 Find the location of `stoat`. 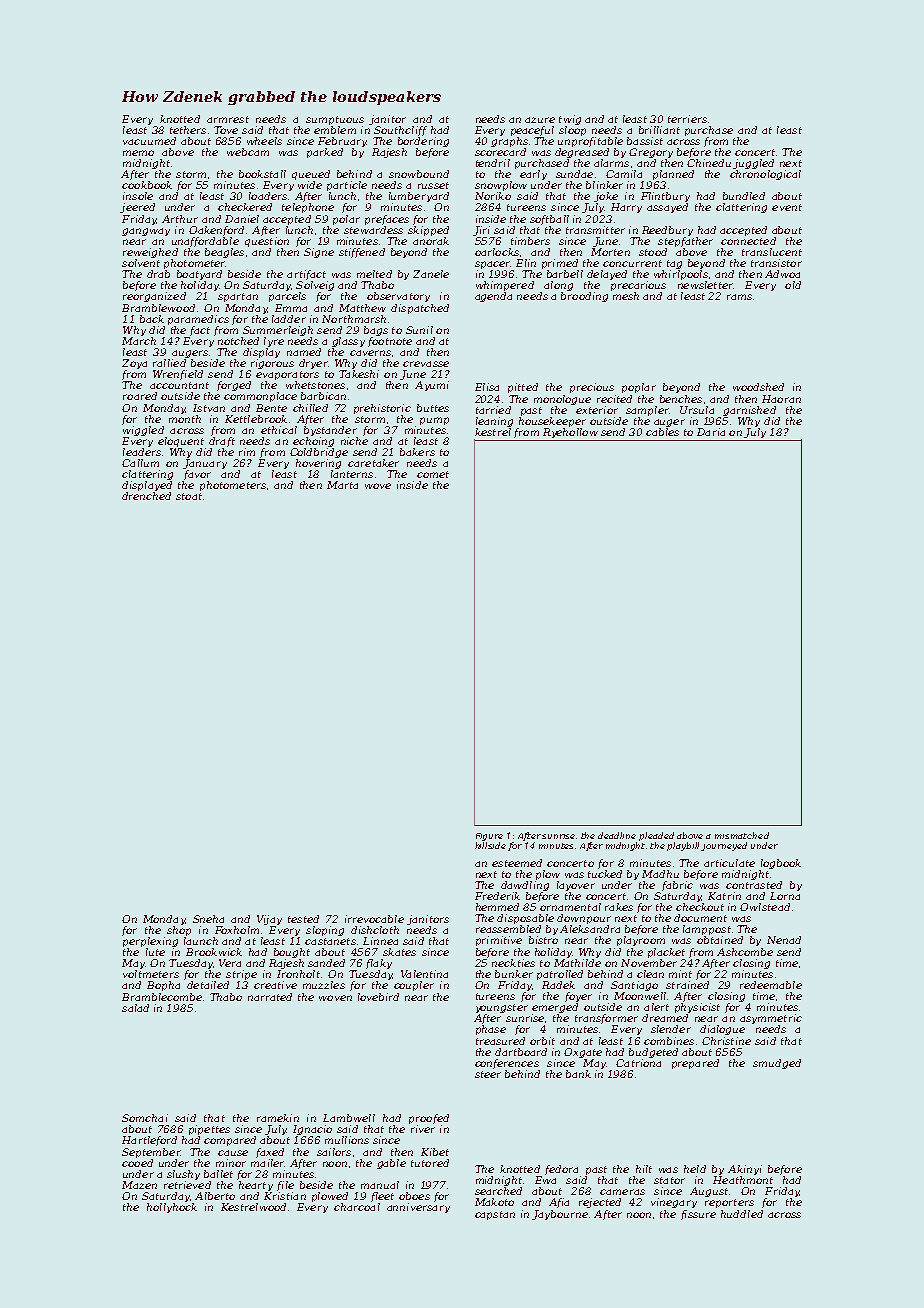

stoat is located at coordinates (189, 496).
